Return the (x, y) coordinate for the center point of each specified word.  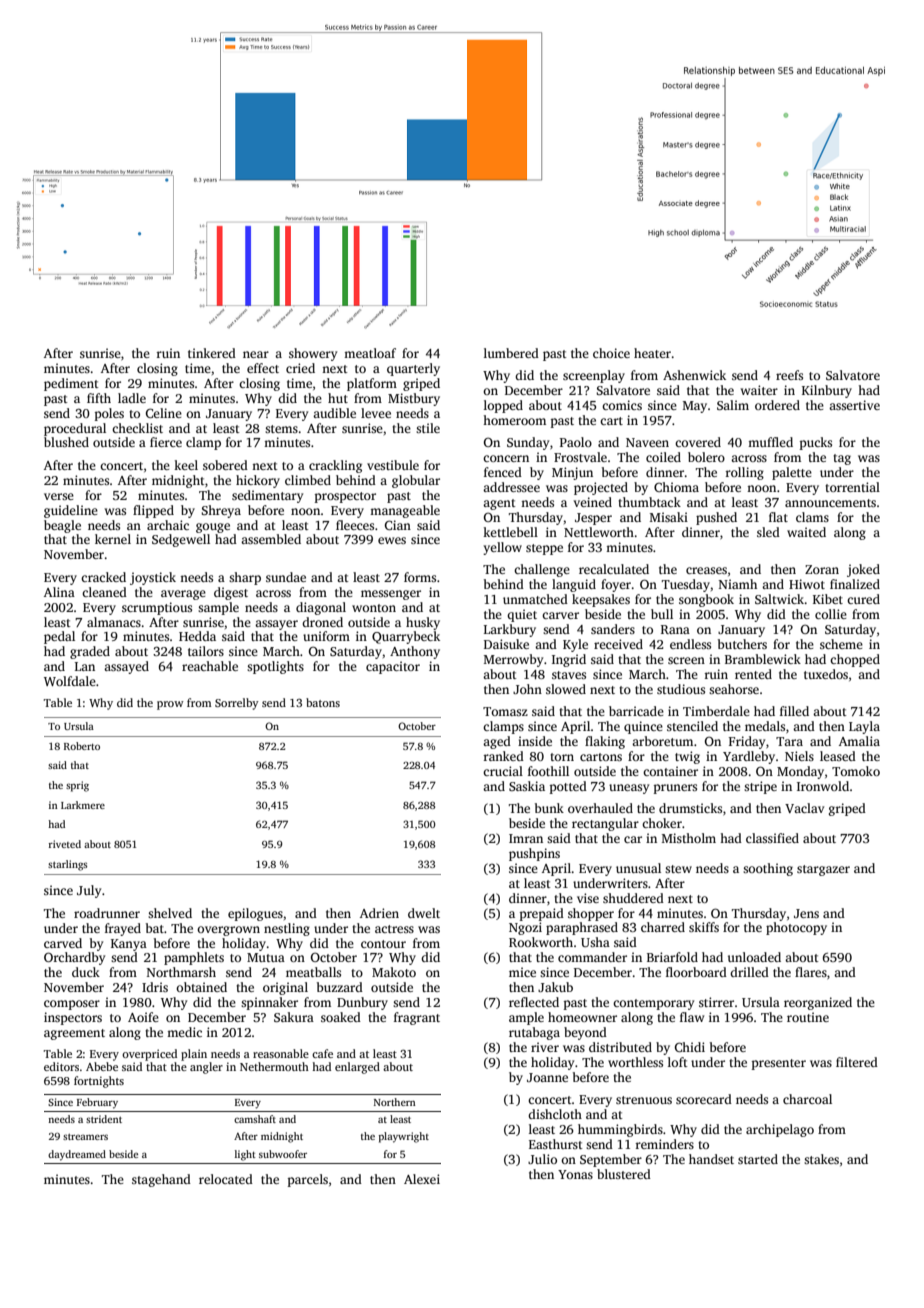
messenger (391, 595)
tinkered (212, 353)
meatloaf (370, 353)
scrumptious (157, 608)
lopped (503, 406)
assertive (854, 405)
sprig (77, 786)
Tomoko (856, 771)
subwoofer (283, 1154)
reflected (534, 1002)
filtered (857, 1062)
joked (863, 570)
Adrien (379, 913)
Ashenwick (694, 375)
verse (59, 496)
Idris (155, 987)
